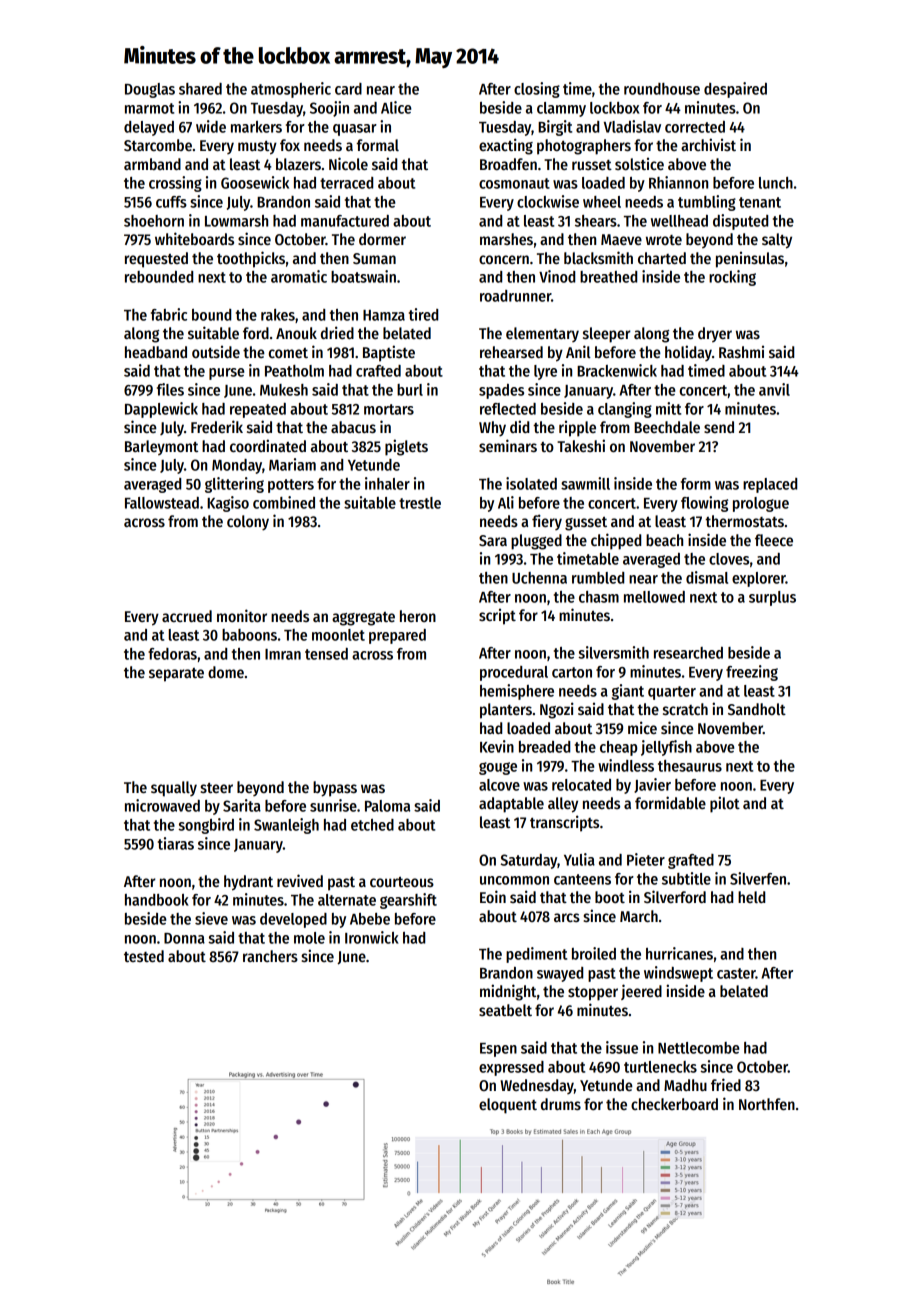 This page has width=924, height=1308. What do you see at coordinates (291, 90) in the page?
I see `atmospheric` at bounding box center [291, 90].
